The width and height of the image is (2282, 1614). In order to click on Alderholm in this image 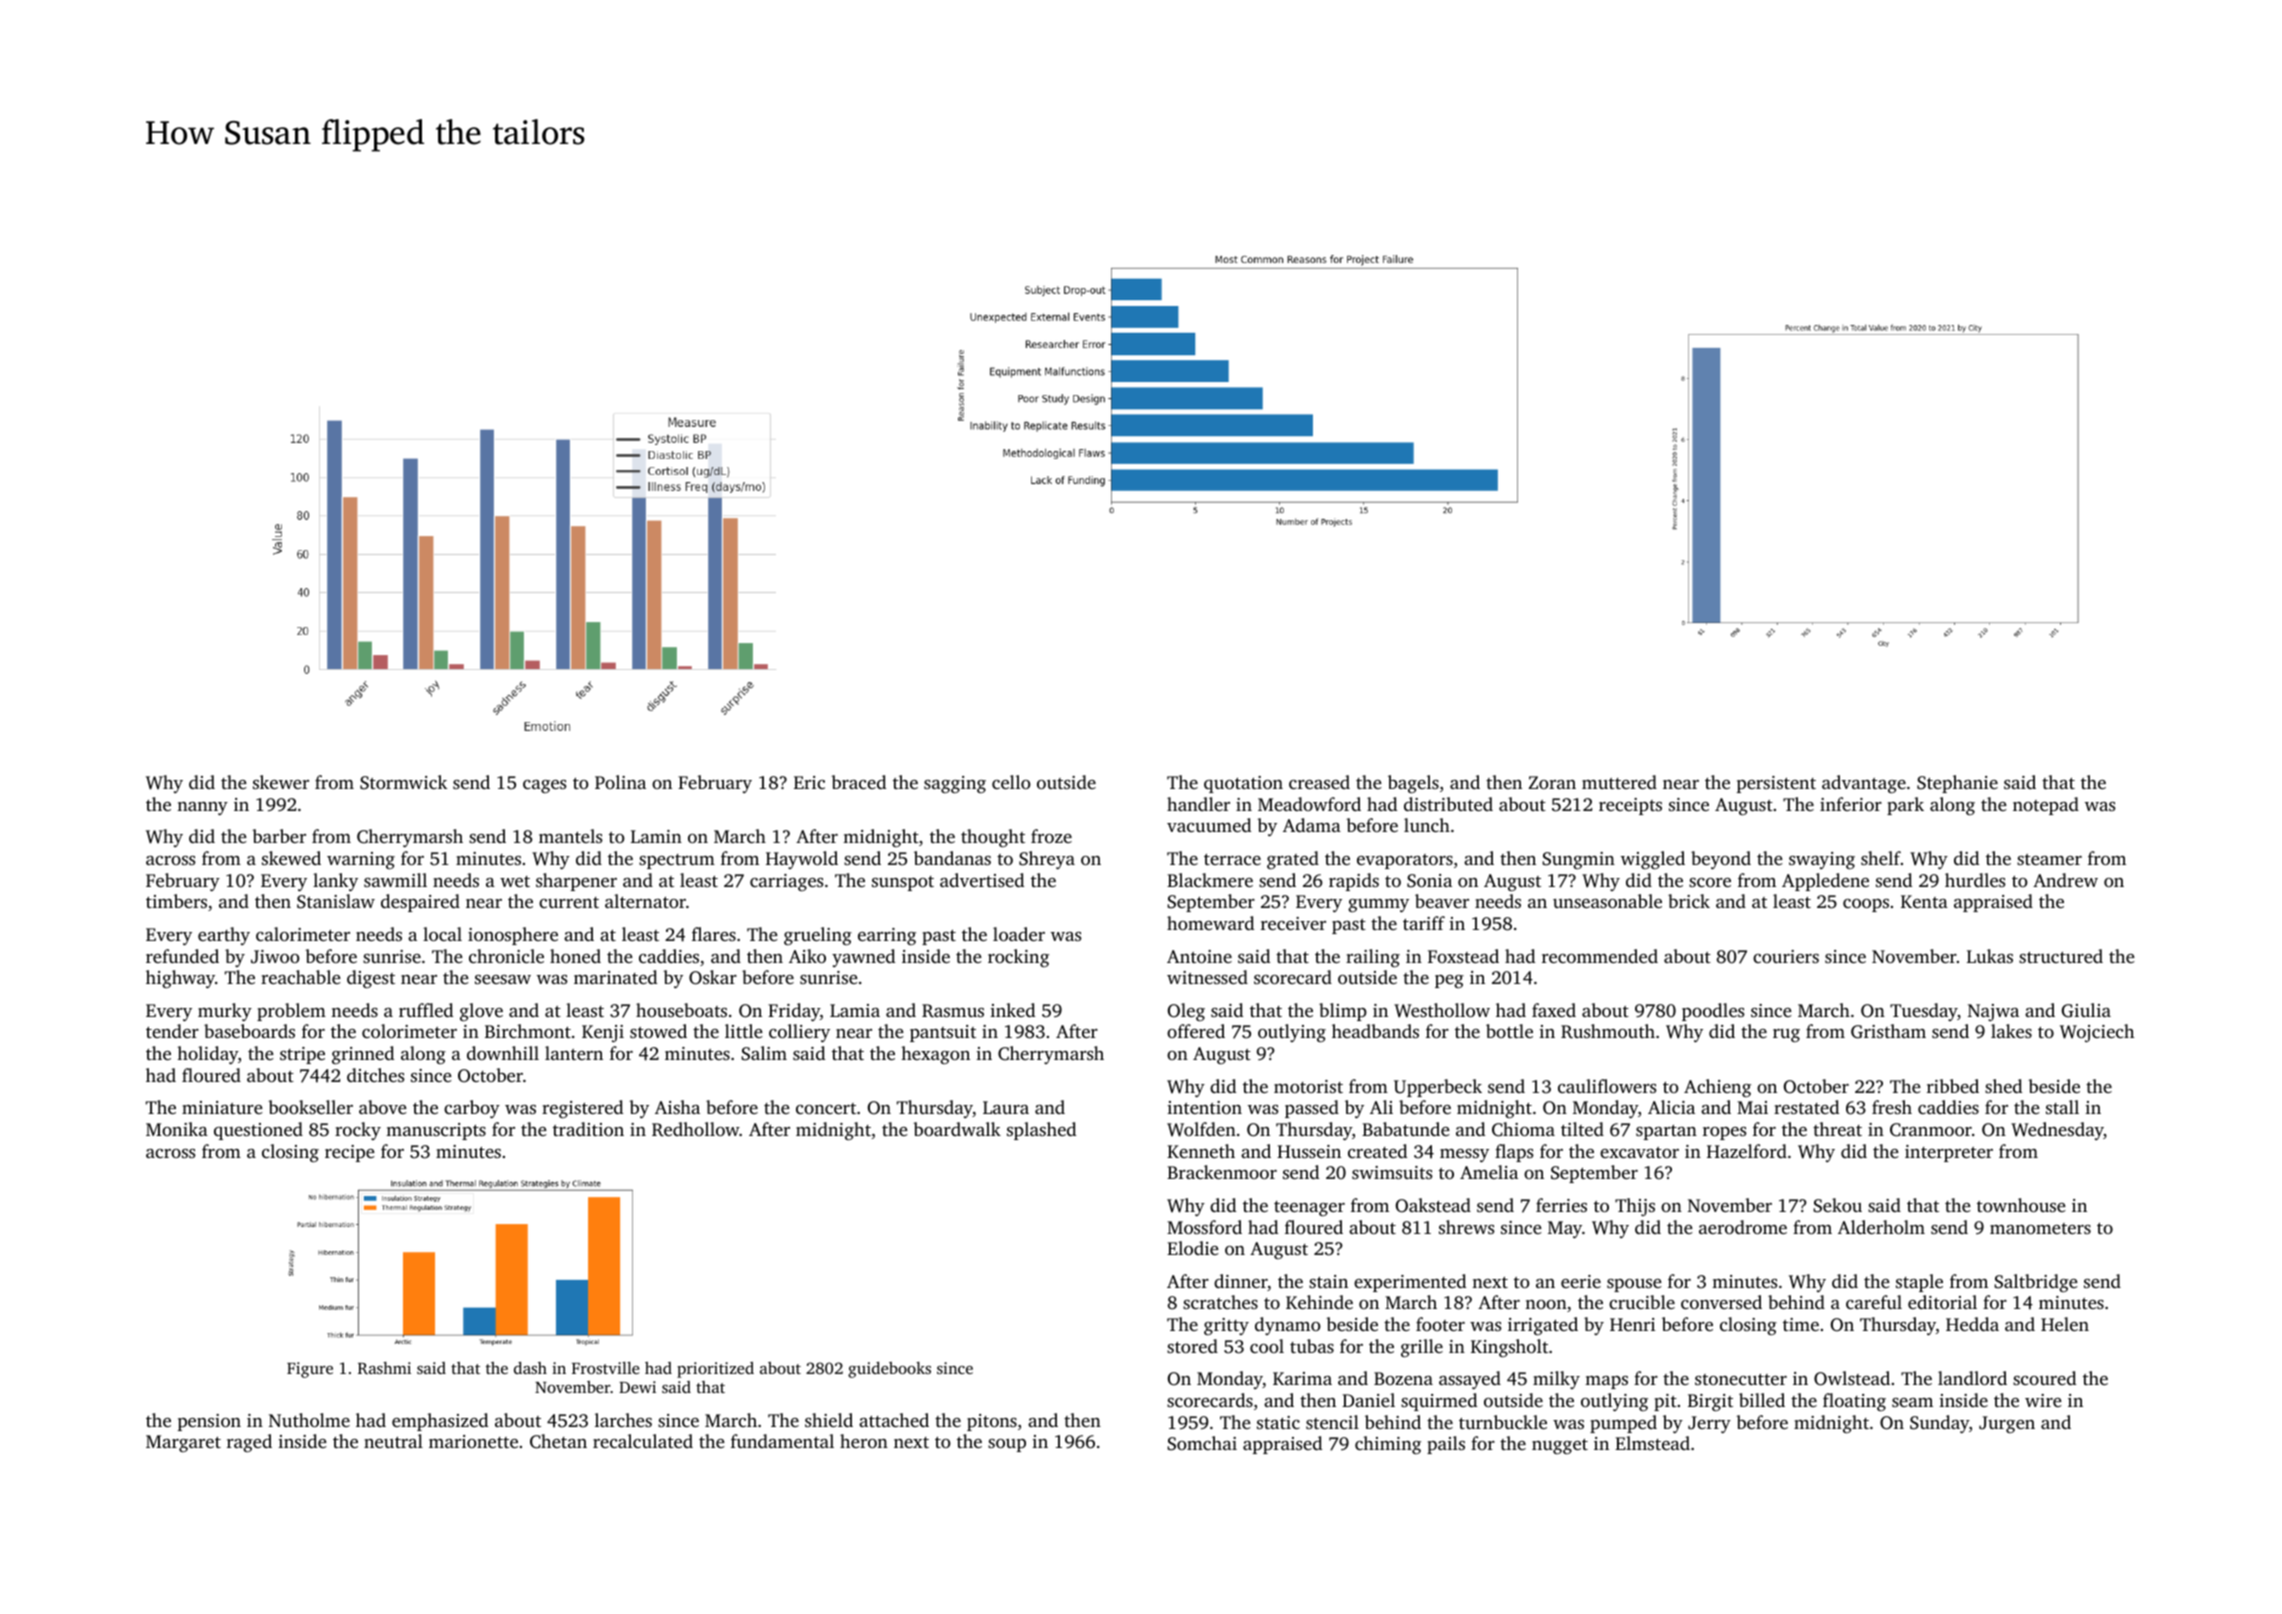, I will do `click(1881, 1227)`.
